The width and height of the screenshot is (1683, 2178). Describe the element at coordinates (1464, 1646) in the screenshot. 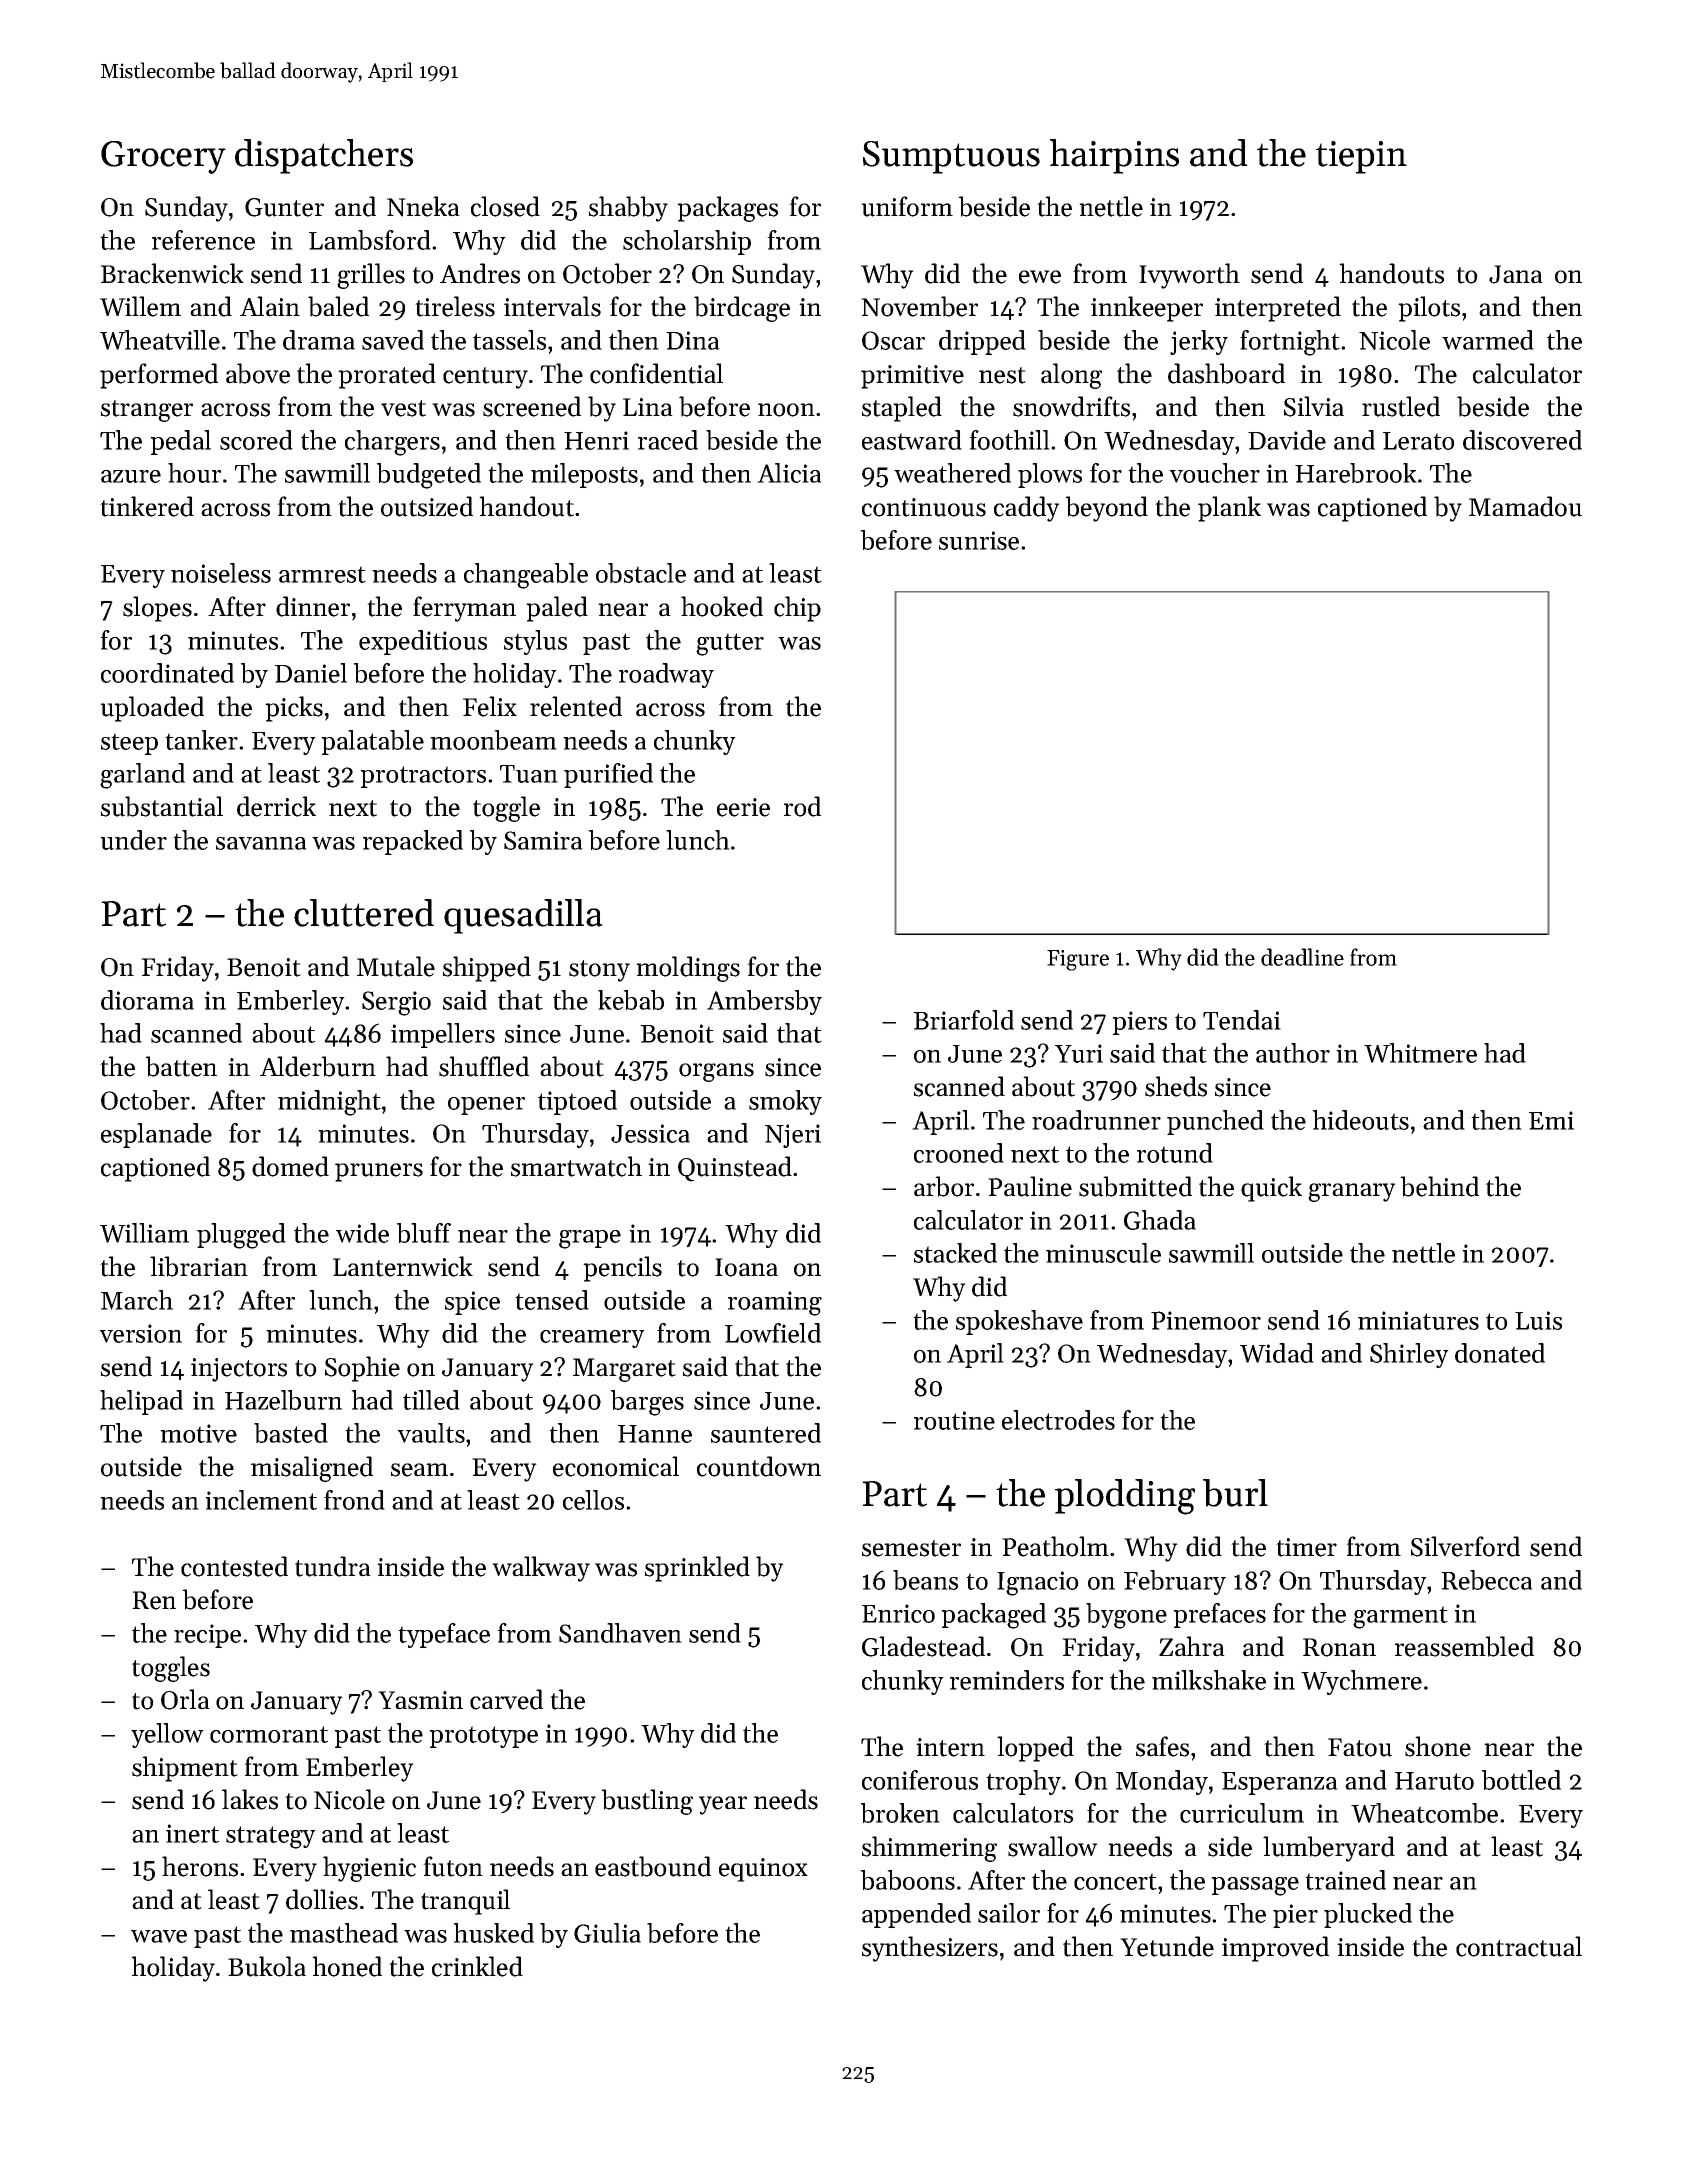

I see `reassembled` at that location.
